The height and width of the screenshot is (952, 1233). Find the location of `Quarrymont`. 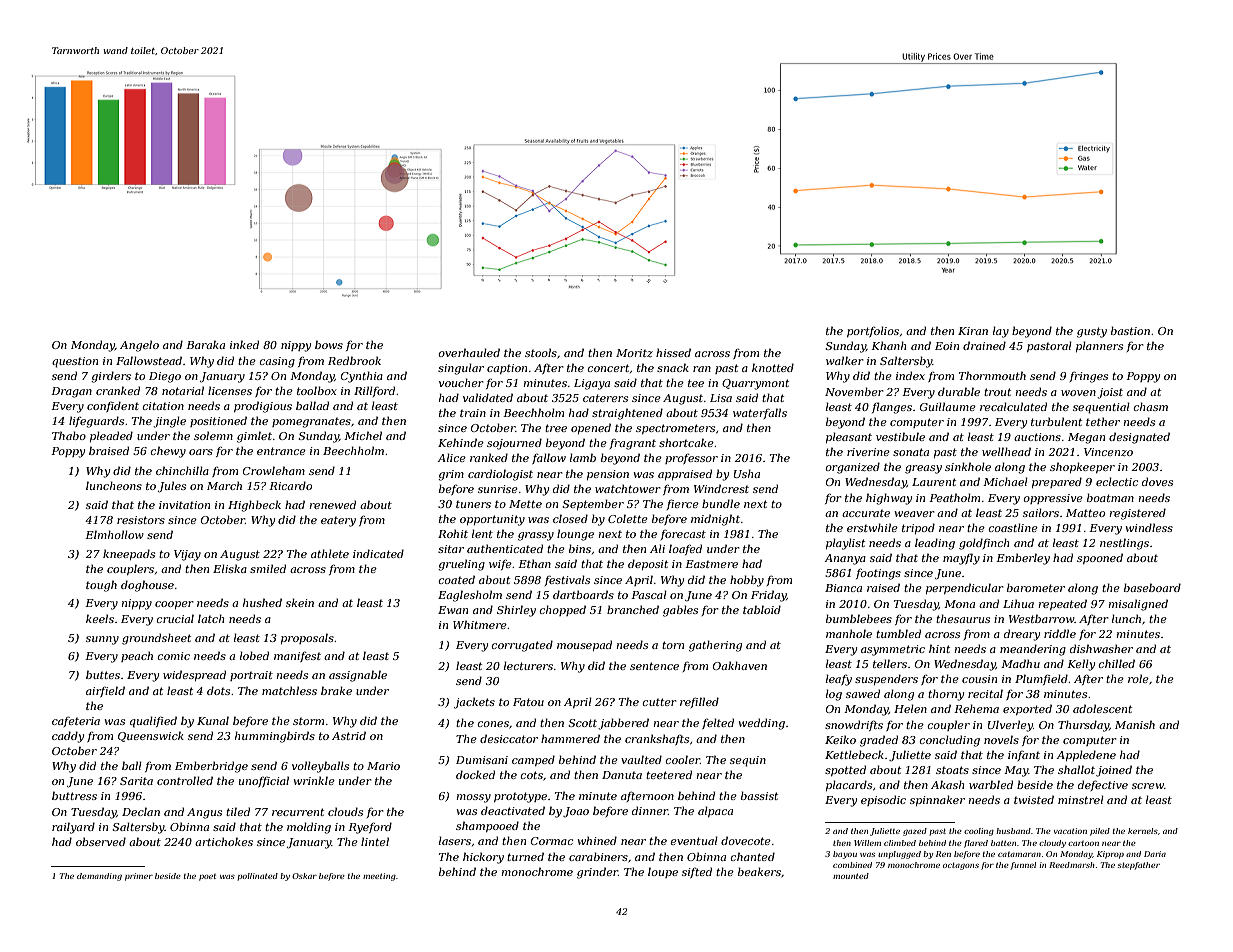

Quarrymont is located at coordinates (755, 384).
